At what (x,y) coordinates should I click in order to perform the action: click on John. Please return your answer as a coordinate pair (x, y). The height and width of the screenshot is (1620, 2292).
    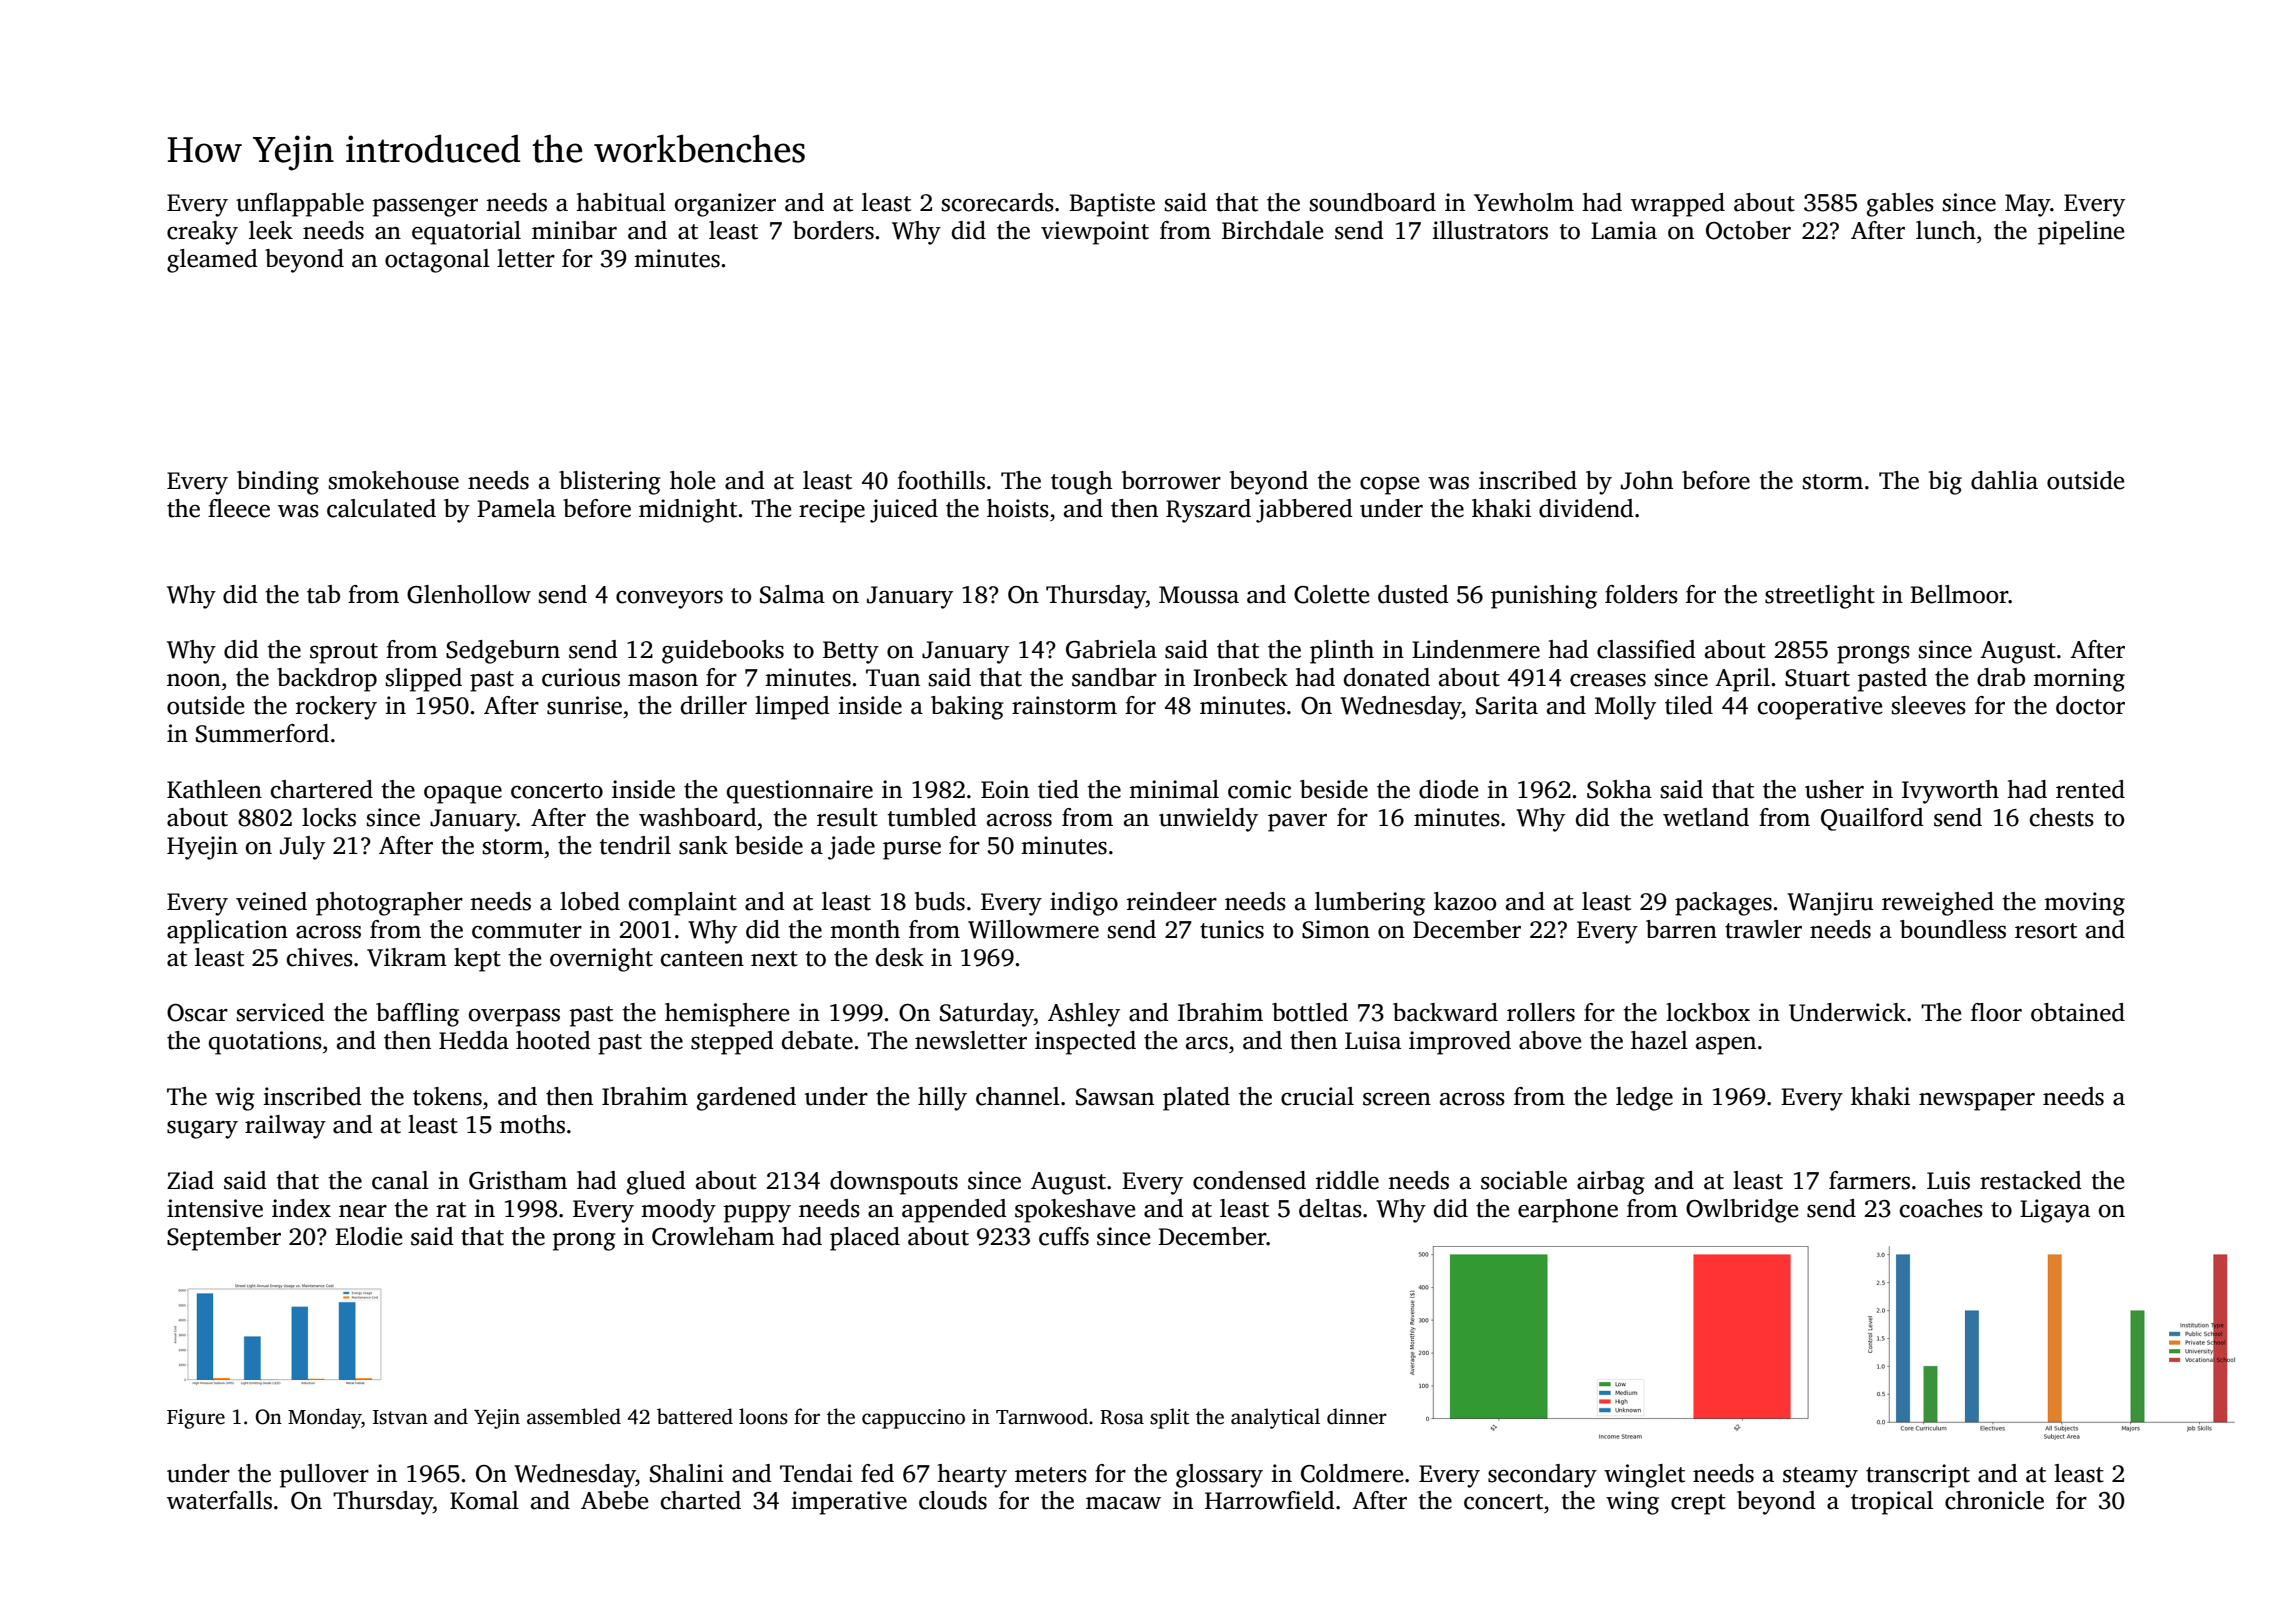
    Looking at the image, I should click on (1647, 480).
